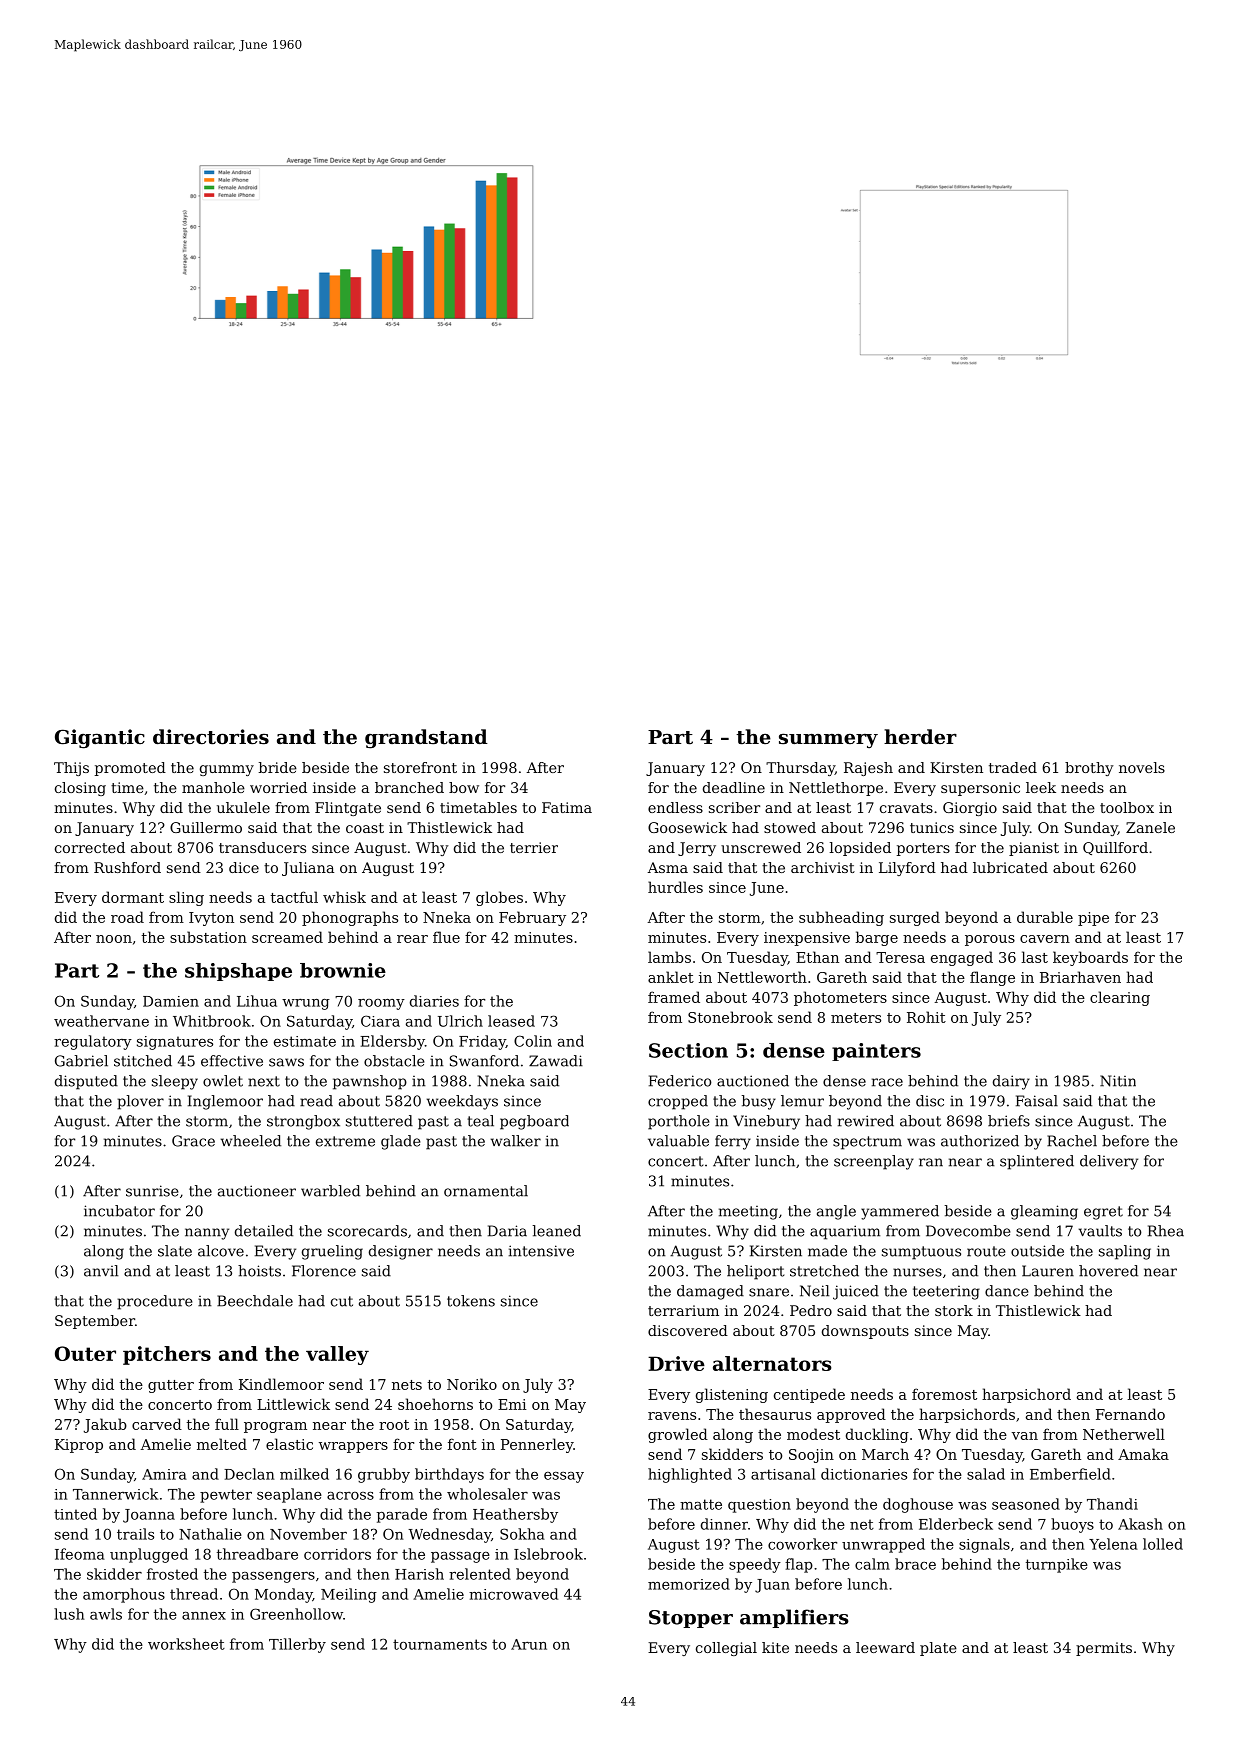  Describe the element at coordinates (337, 1554) in the screenshot. I see `corridors` at that location.
